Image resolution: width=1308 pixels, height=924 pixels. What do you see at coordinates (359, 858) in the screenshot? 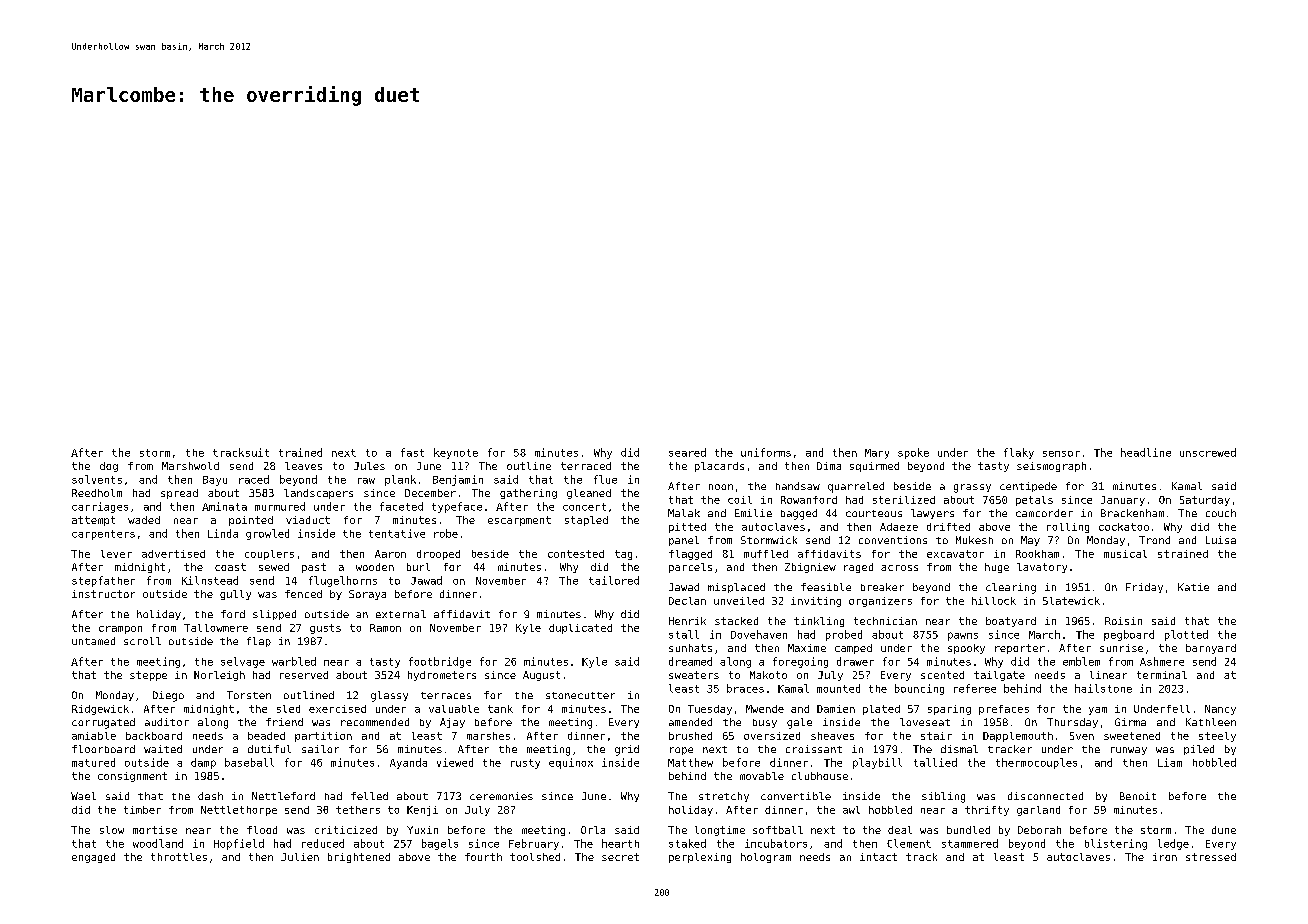
I see `brightened` at bounding box center [359, 858].
